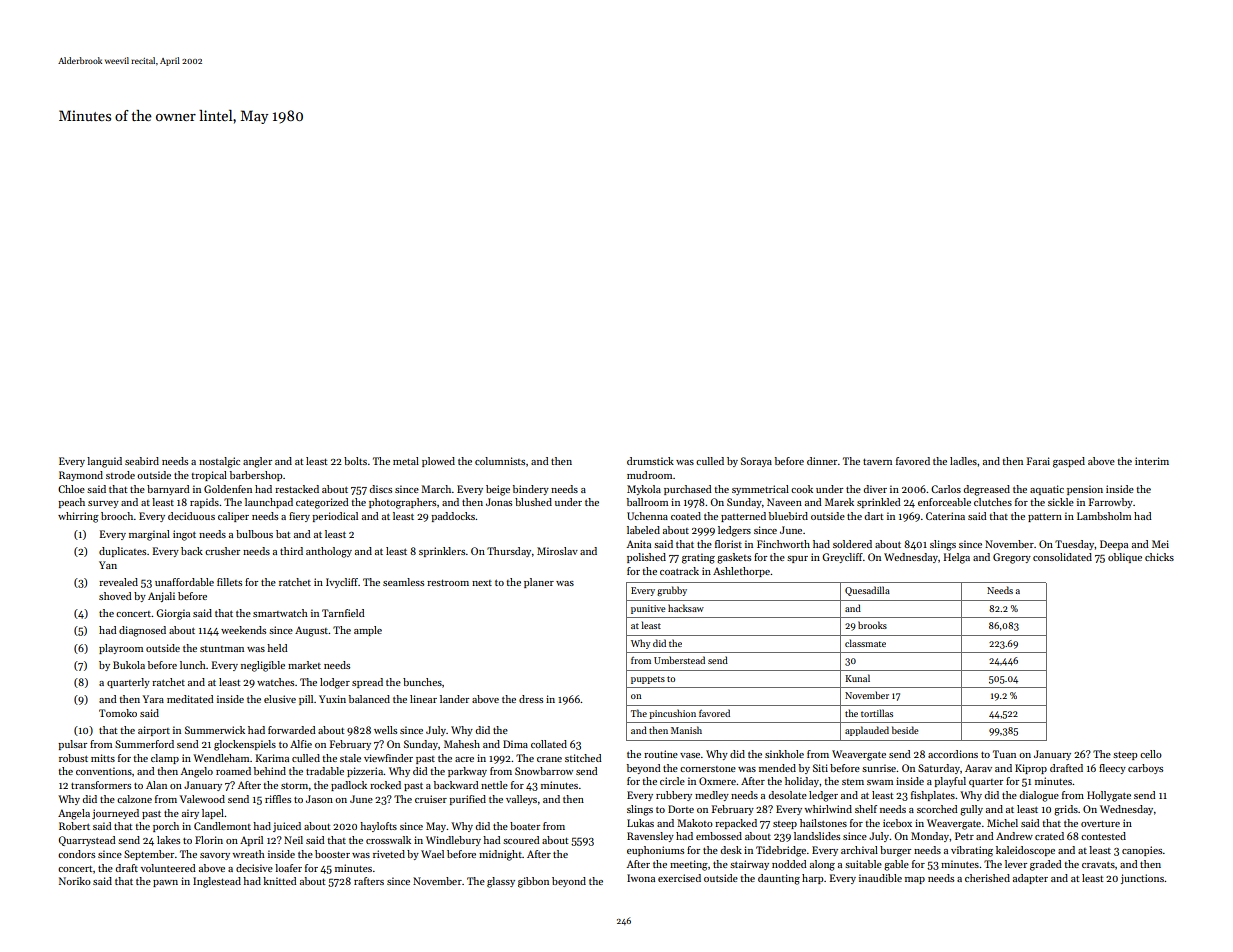  Describe the element at coordinates (828, 809) in the screenshot. I see `whirlwind` at that location.
